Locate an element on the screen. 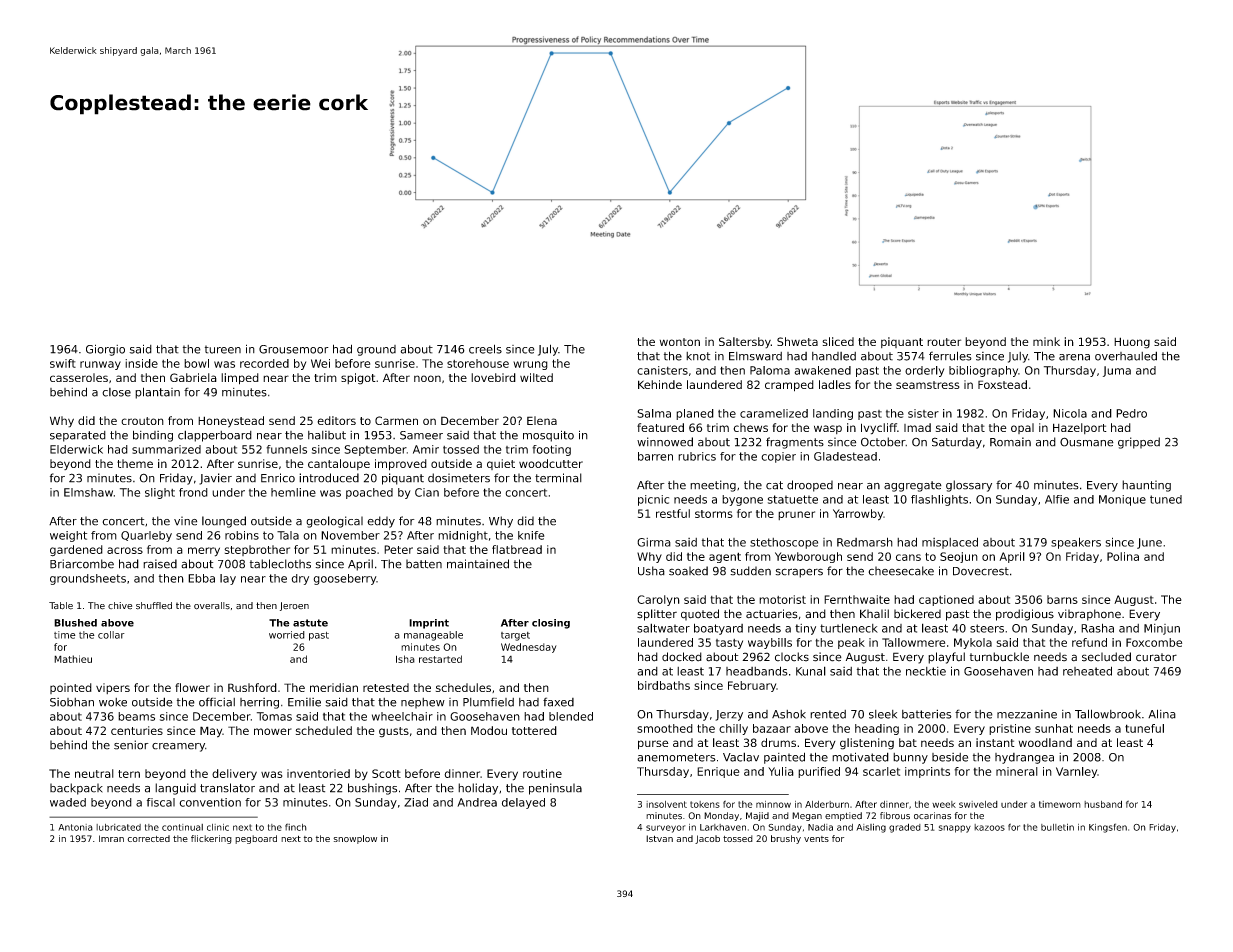  sunhat is located at coordinates (1054, 728).
